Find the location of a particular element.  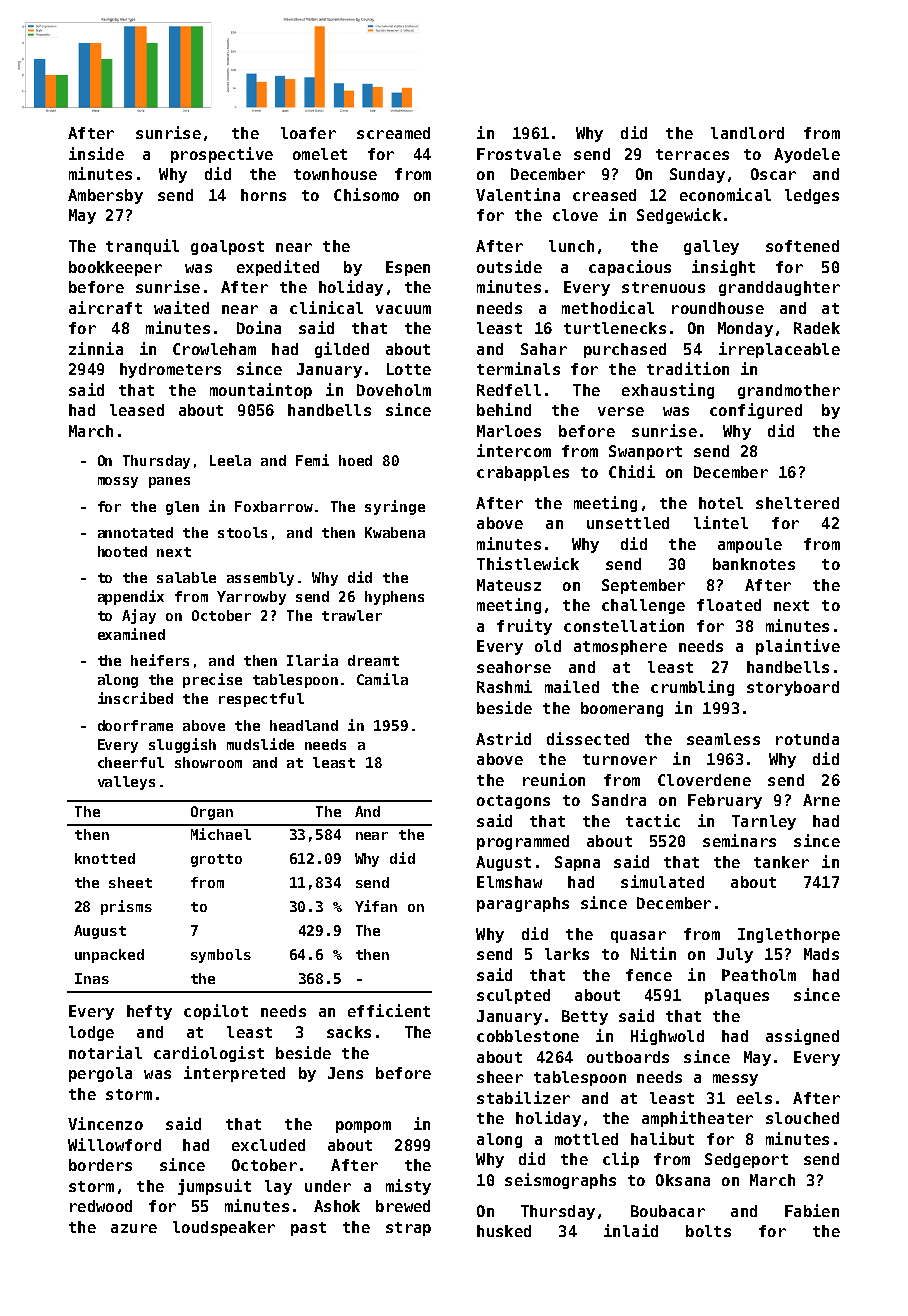

grotto is located at coordinates (216, 860).
